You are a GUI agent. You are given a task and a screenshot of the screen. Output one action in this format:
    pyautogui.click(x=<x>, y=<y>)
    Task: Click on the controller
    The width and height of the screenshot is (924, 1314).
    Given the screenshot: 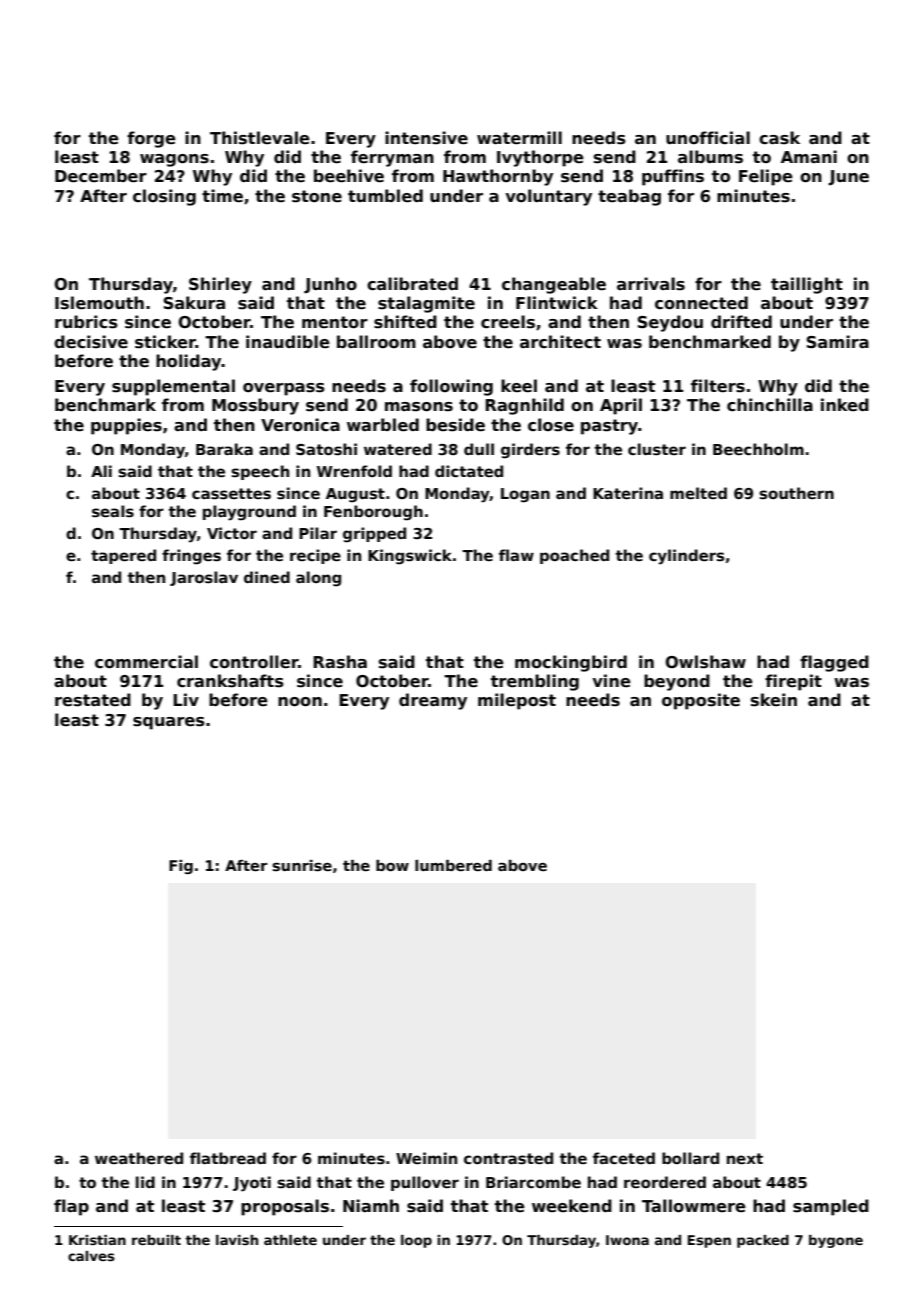 What is the action you would take?
    pyautogui.click(x=254, y=662)
